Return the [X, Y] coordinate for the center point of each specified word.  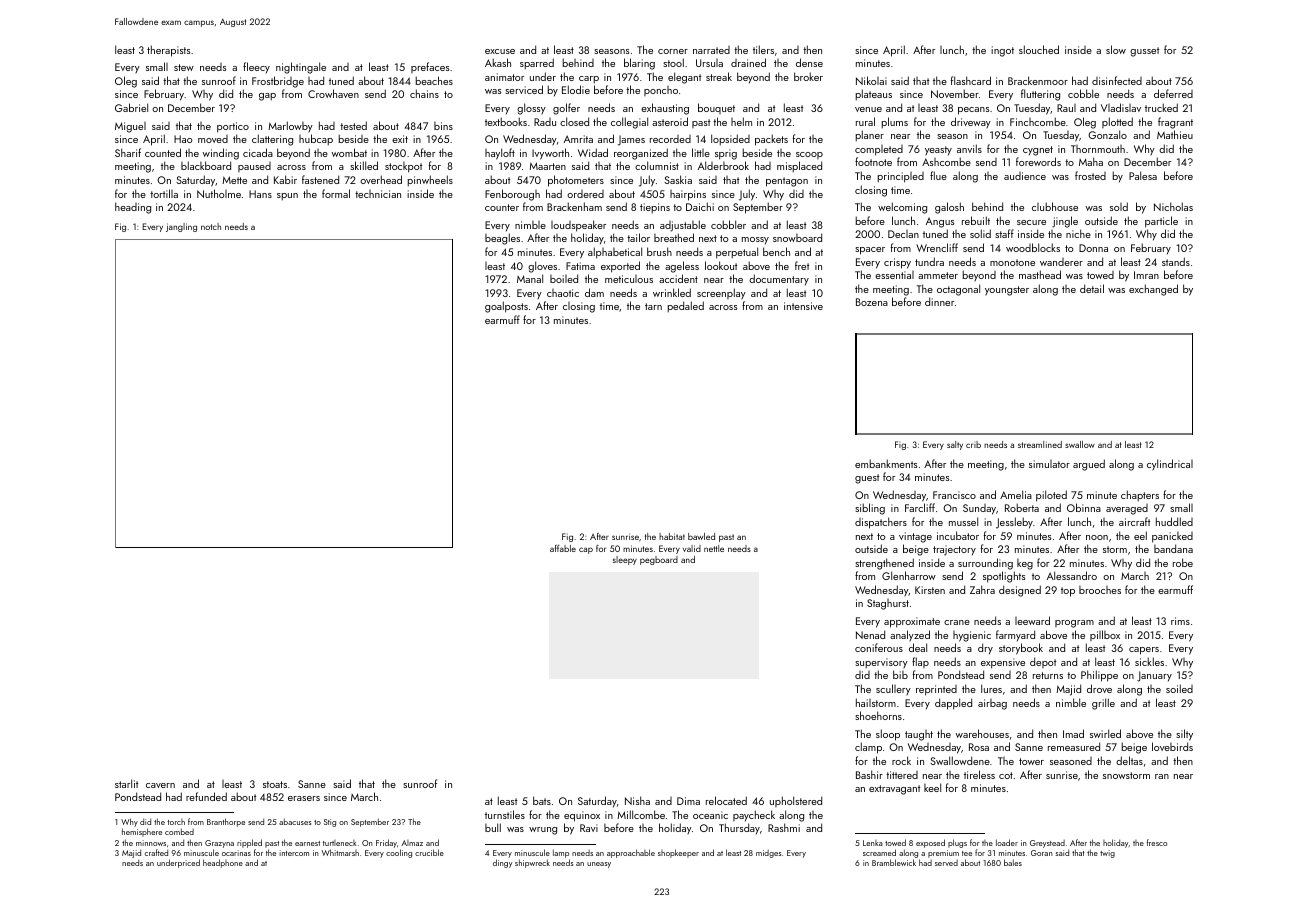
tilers [763, 49]
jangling [181, 227]
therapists [168, 51]
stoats [275, 784]
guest [867, 479]
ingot [1002, 51]
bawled [701, 536]
